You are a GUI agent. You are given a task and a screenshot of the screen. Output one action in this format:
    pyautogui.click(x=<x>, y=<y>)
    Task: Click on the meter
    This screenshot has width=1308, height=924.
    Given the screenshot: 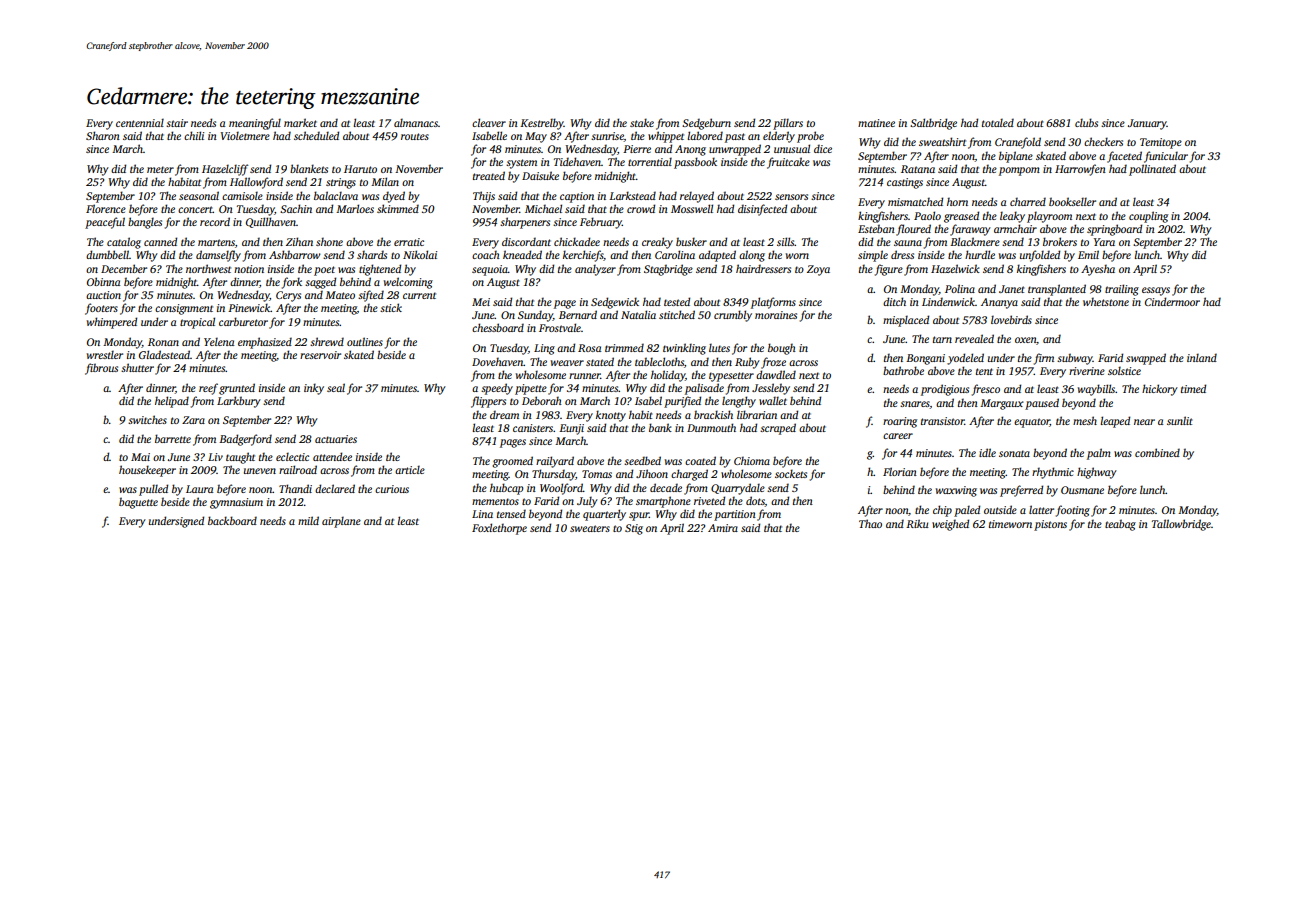 What is the action you would take?
    pyautogui.click(x=160, y=169)
